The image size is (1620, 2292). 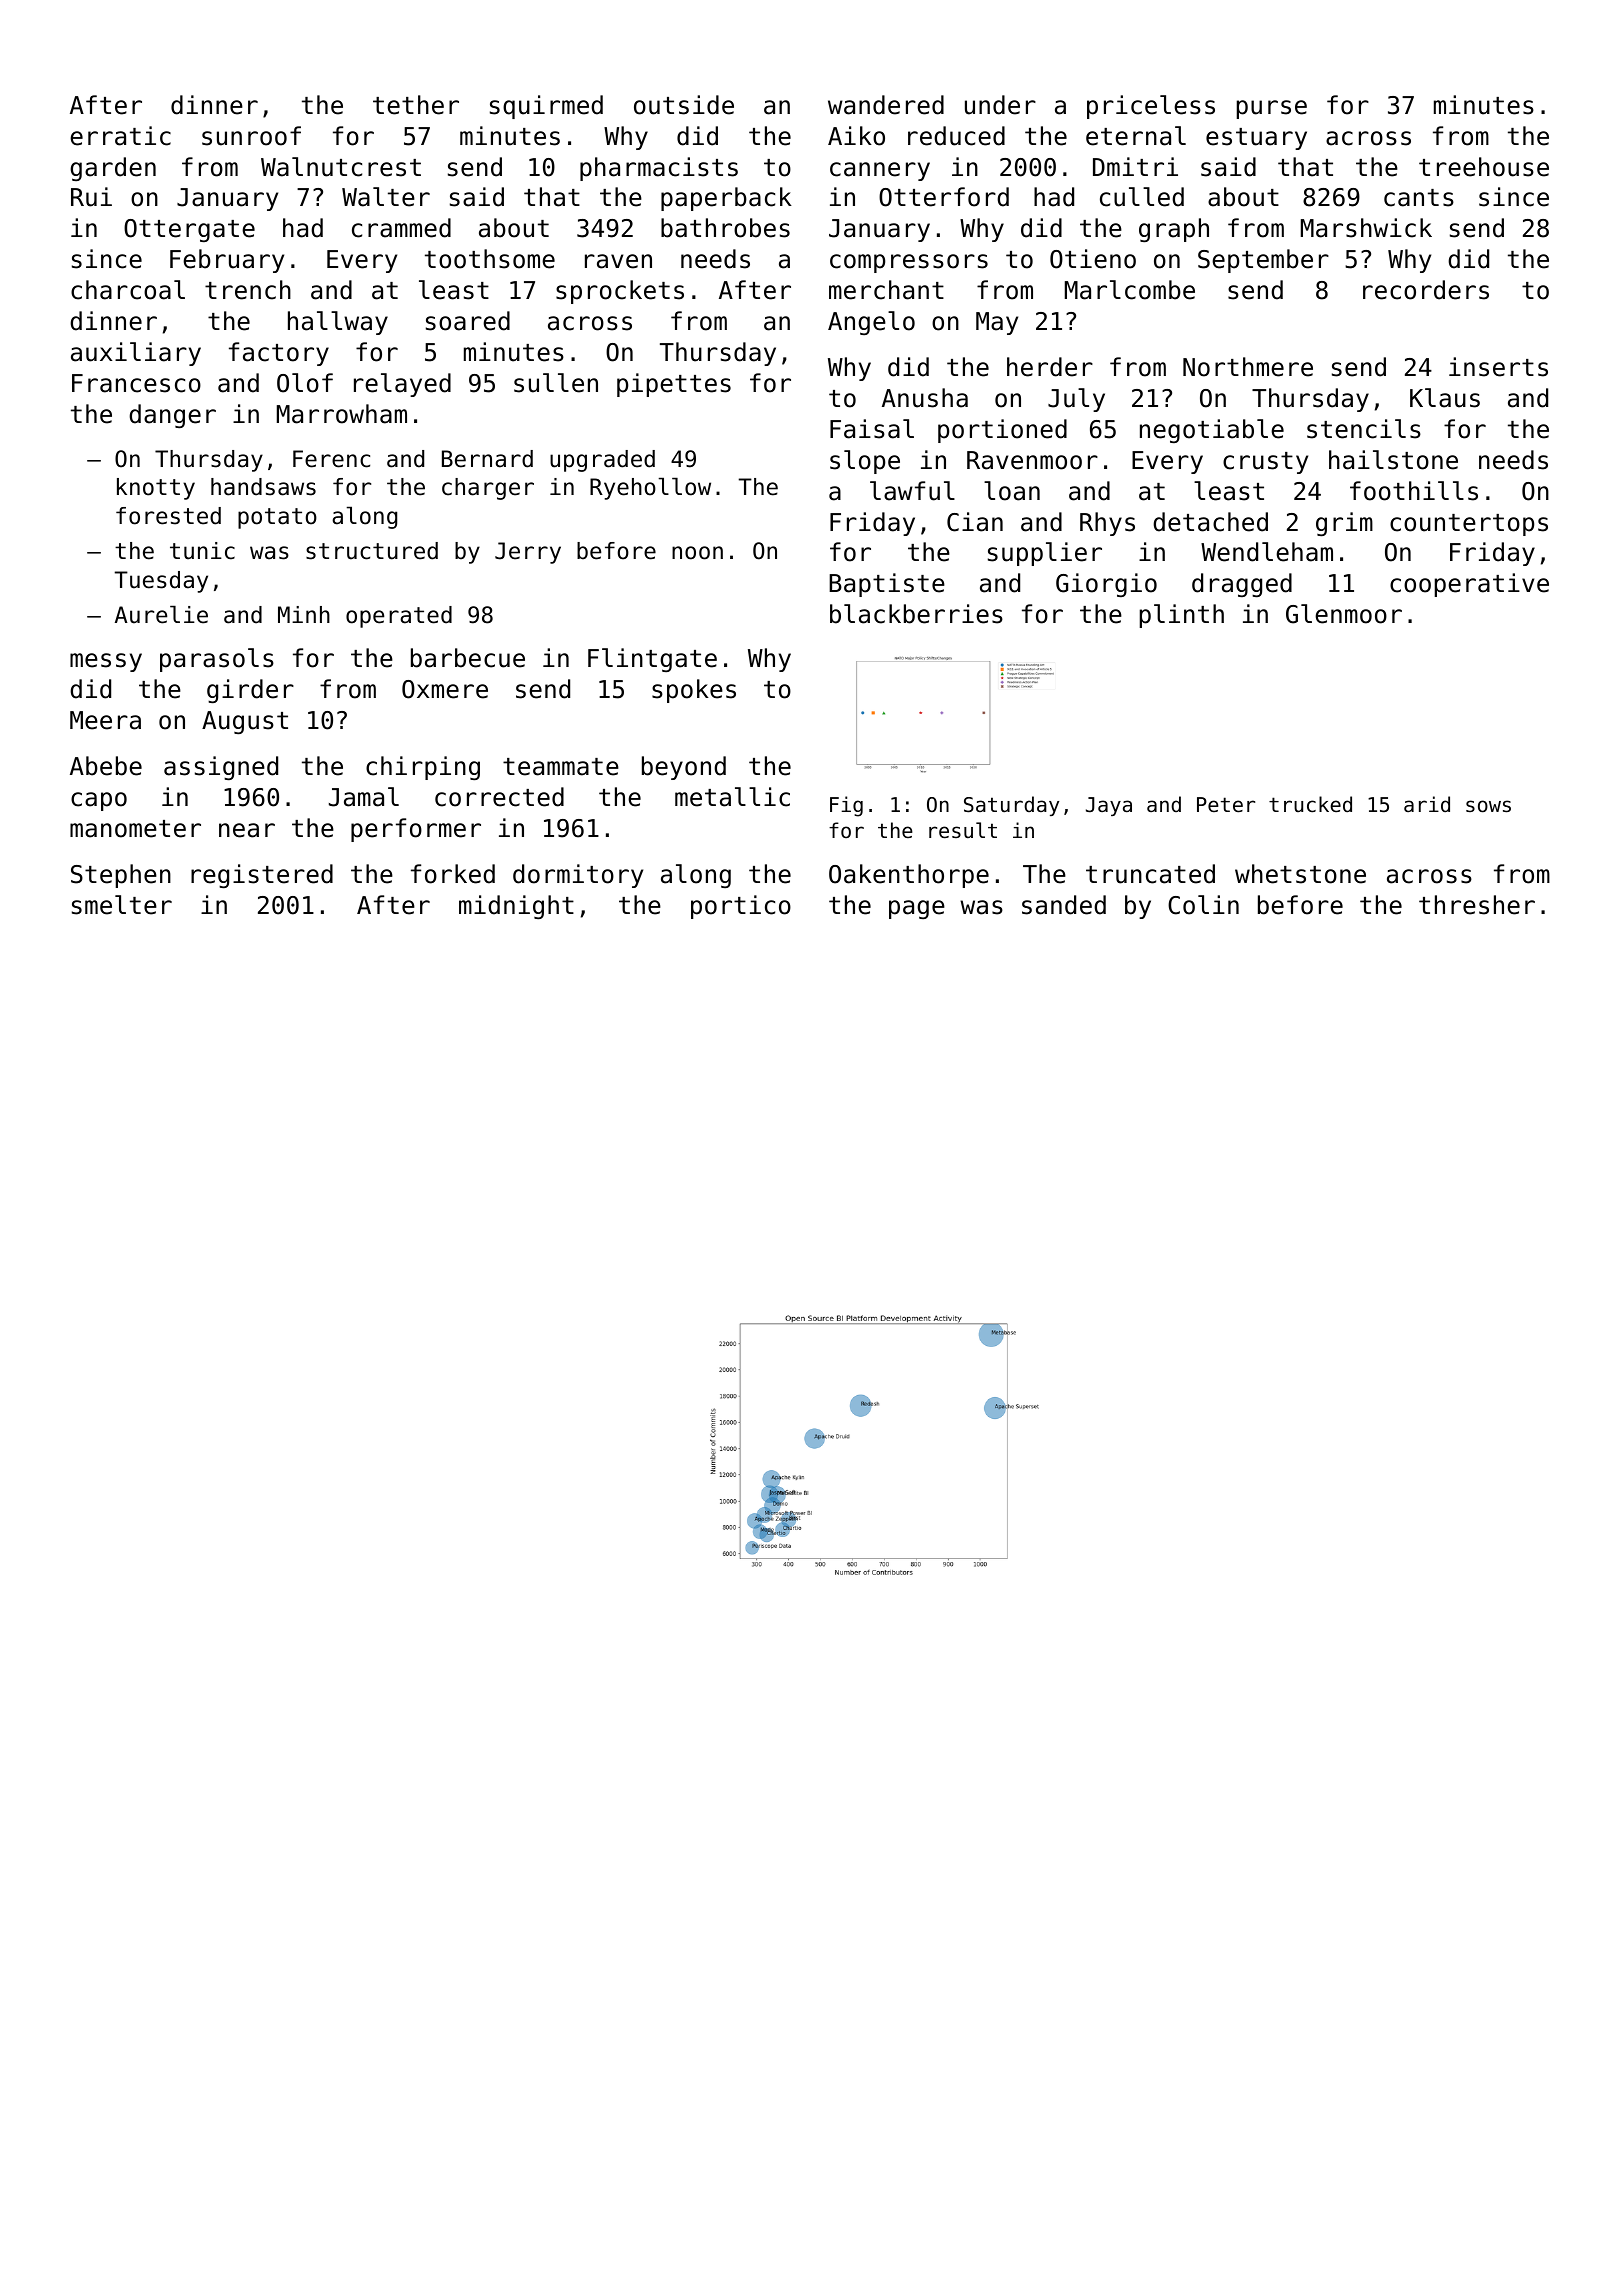 I want to click on near, so click(x=247, y=830).
